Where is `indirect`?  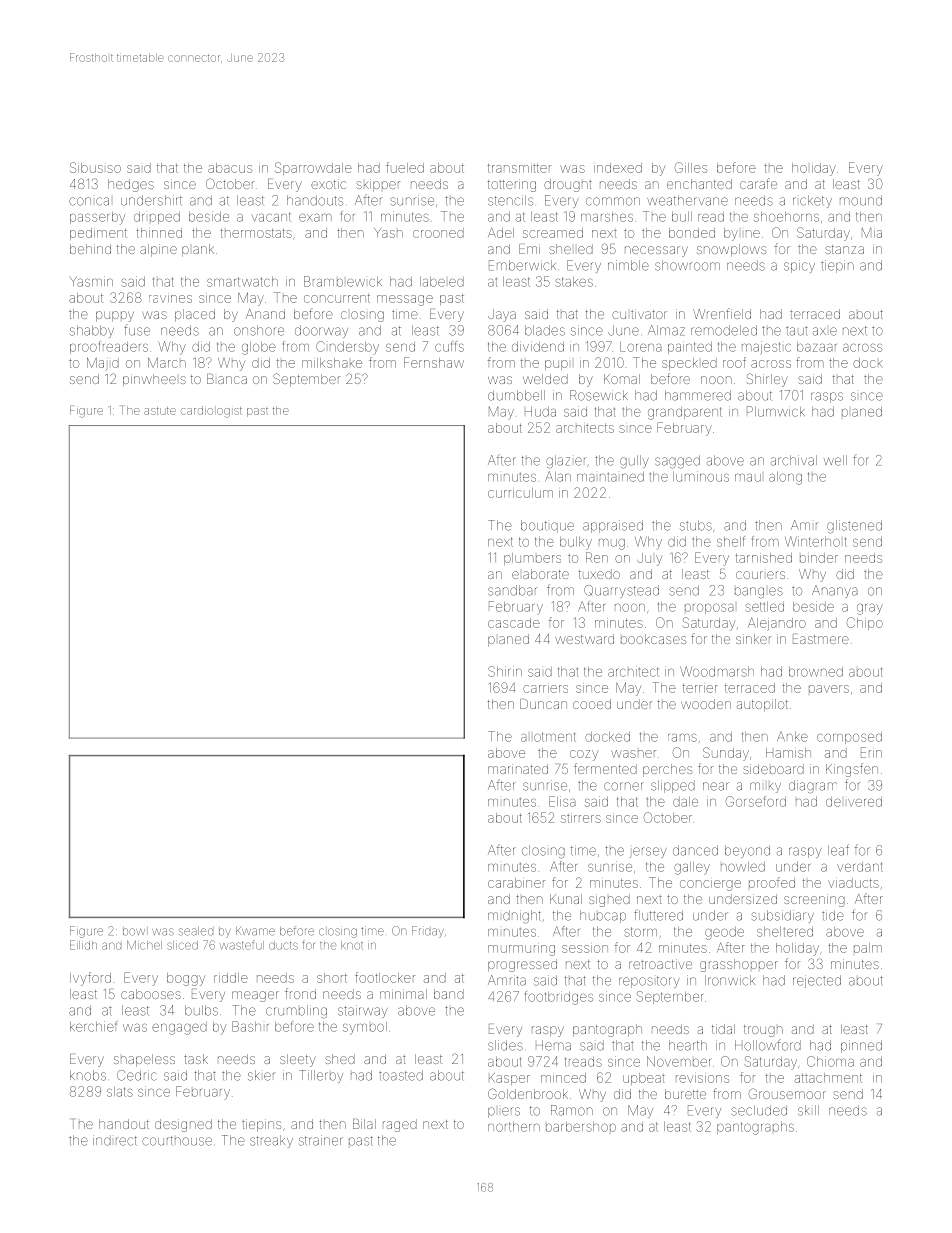 indirect is located at coordinates (115, 1140).
